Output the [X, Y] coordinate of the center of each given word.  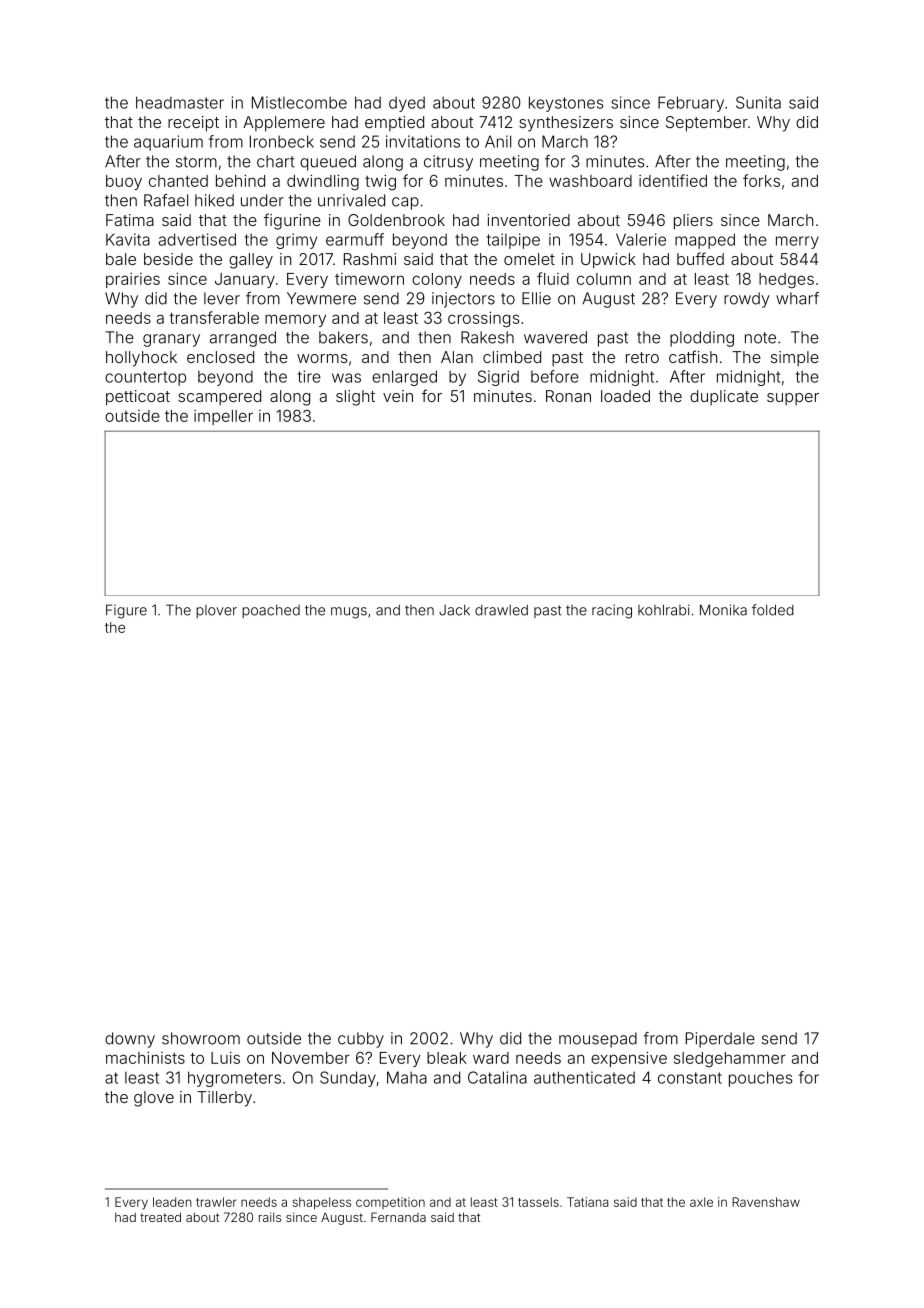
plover [216, 611]
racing [612, 611]
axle [701, 1202]
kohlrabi [663, 610]
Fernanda [398, 1217]
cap [405, 203]
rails [270, 1217]
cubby [361, 1040]
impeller [223, 417]
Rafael [166, 200]
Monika [723, 610]
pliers [693, 222]
